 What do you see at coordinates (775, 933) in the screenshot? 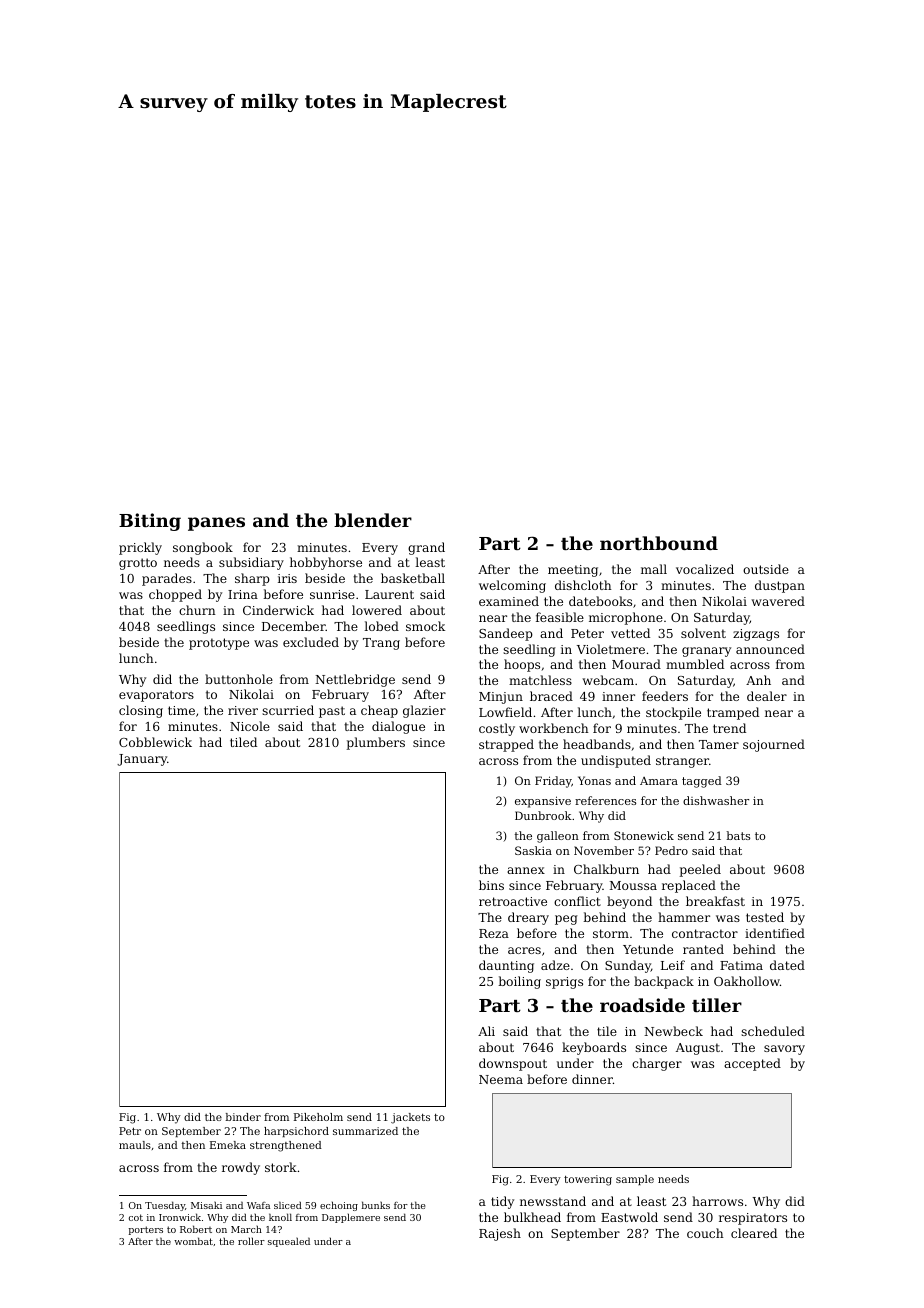
I see `identified` at bounding box center [775, 933].
